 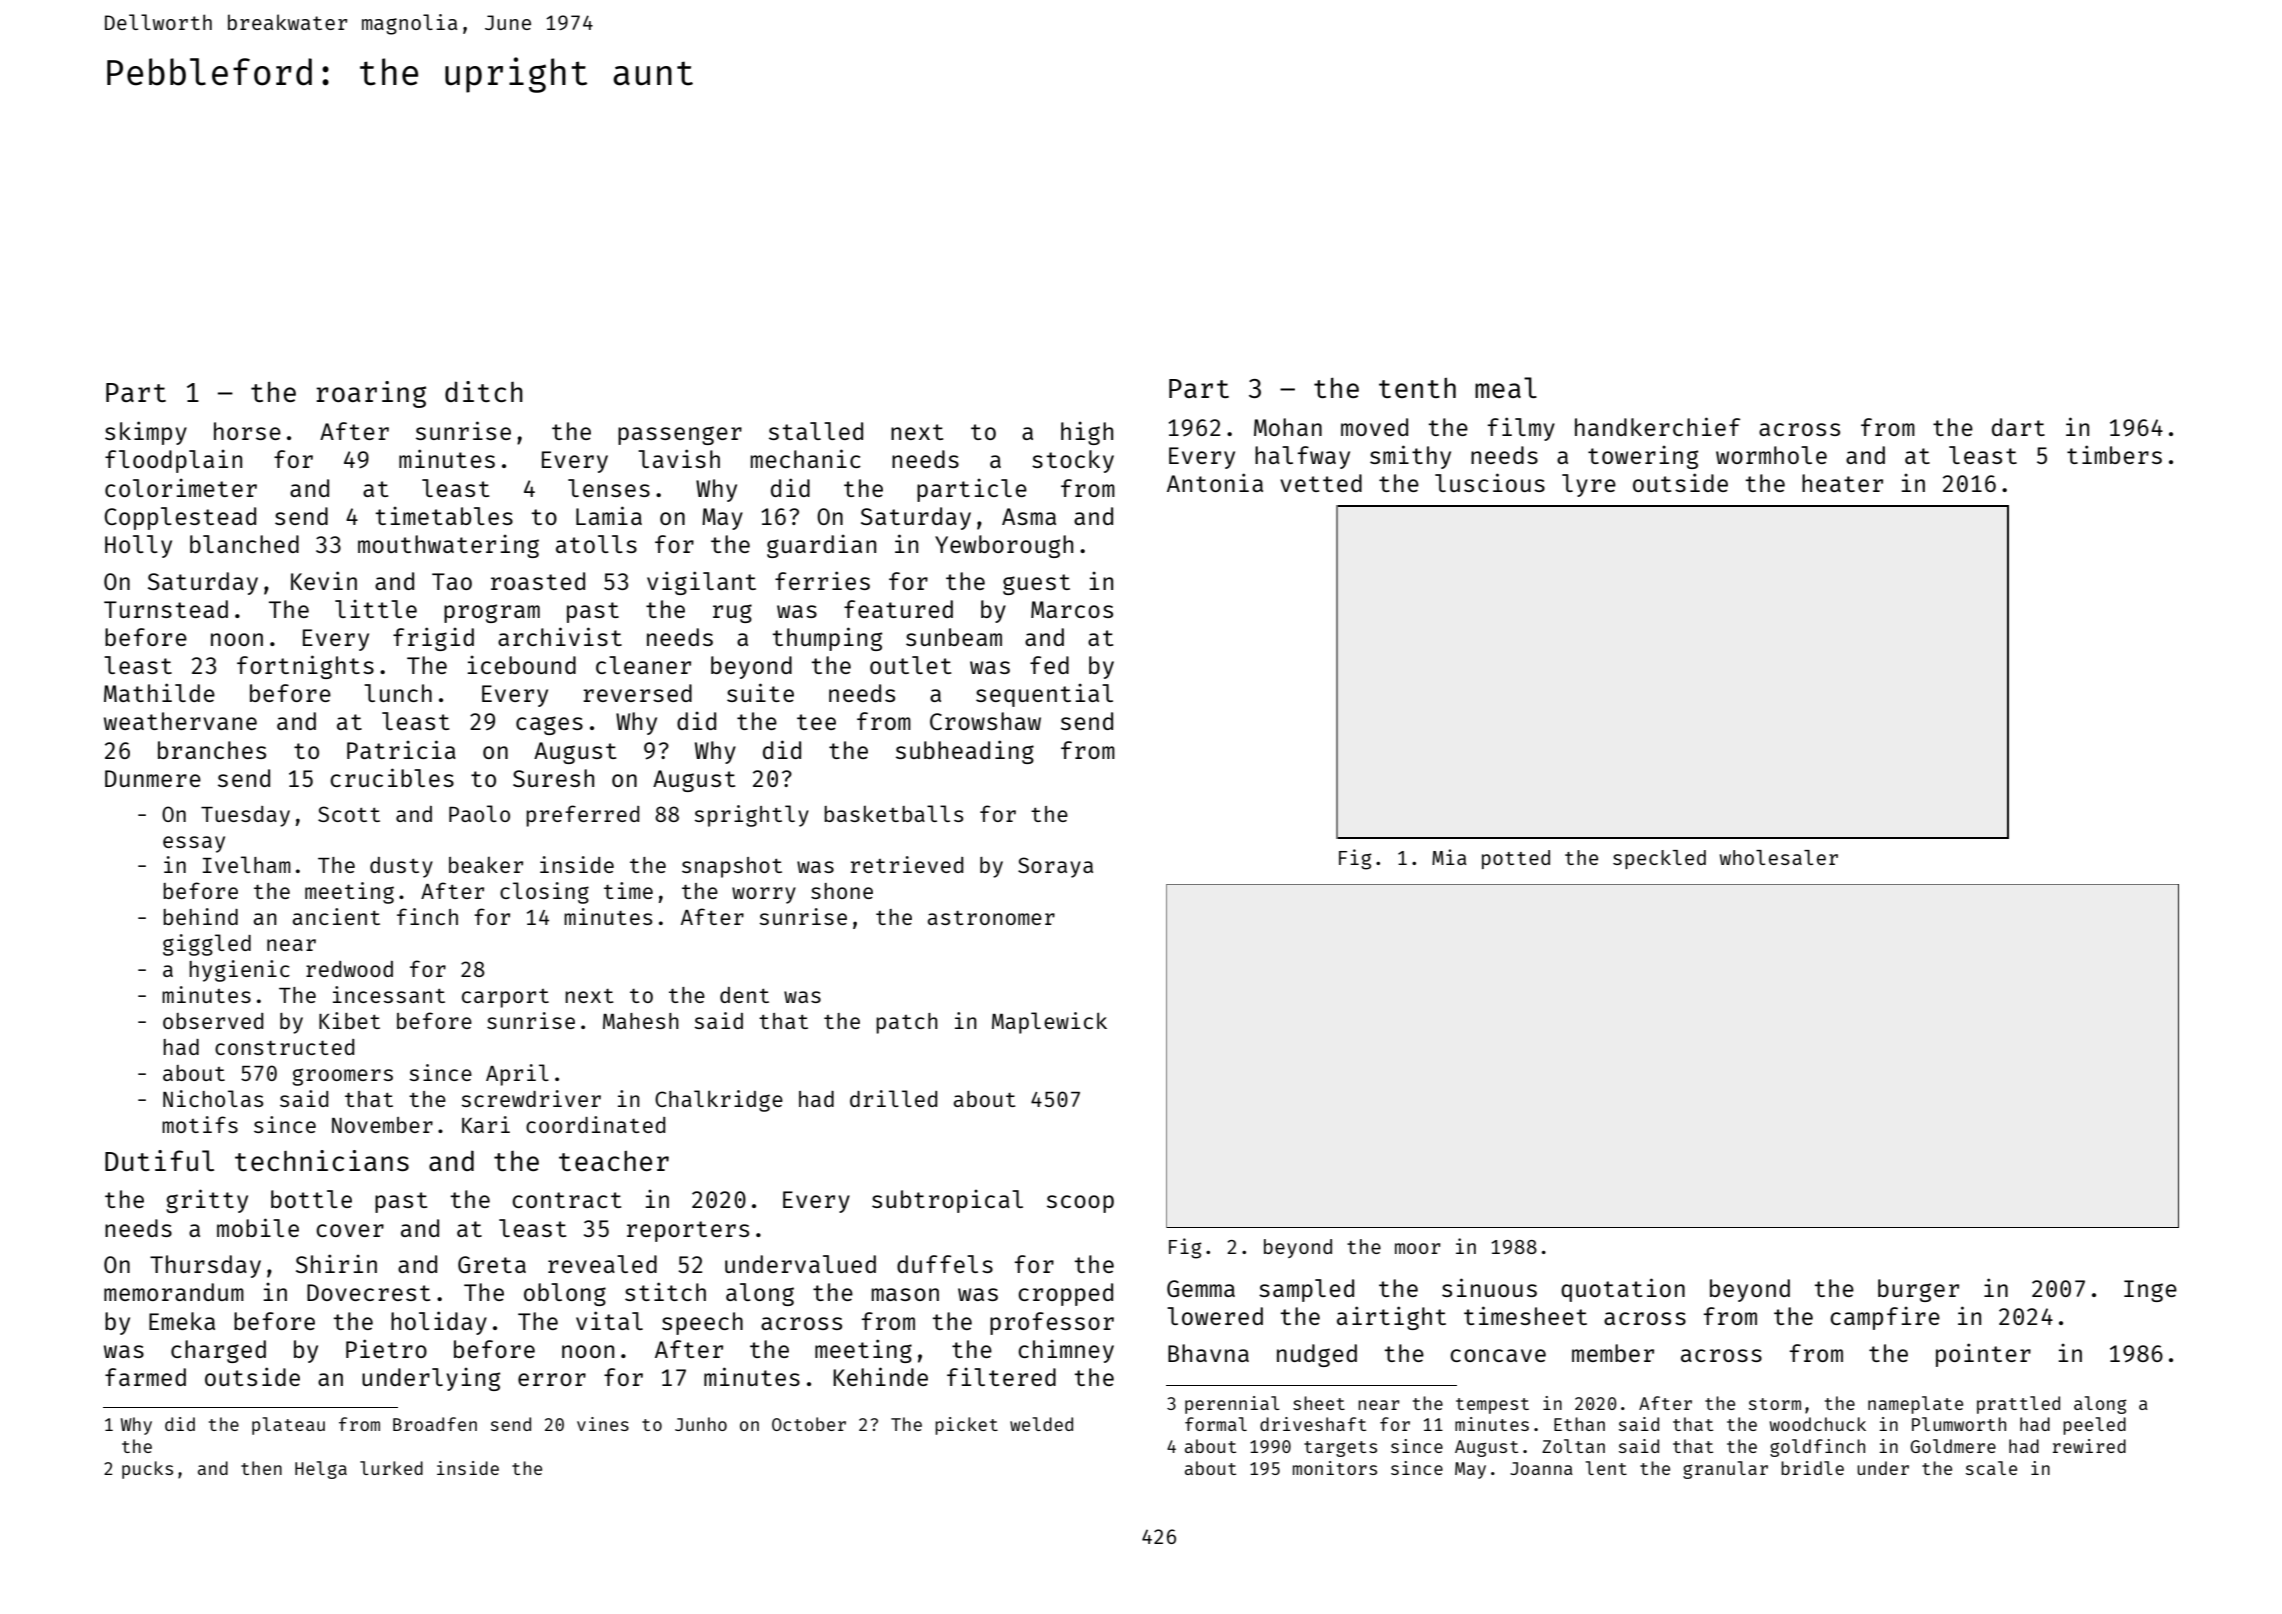 I want to click on monitors, so click(x=1335, y=1468).
